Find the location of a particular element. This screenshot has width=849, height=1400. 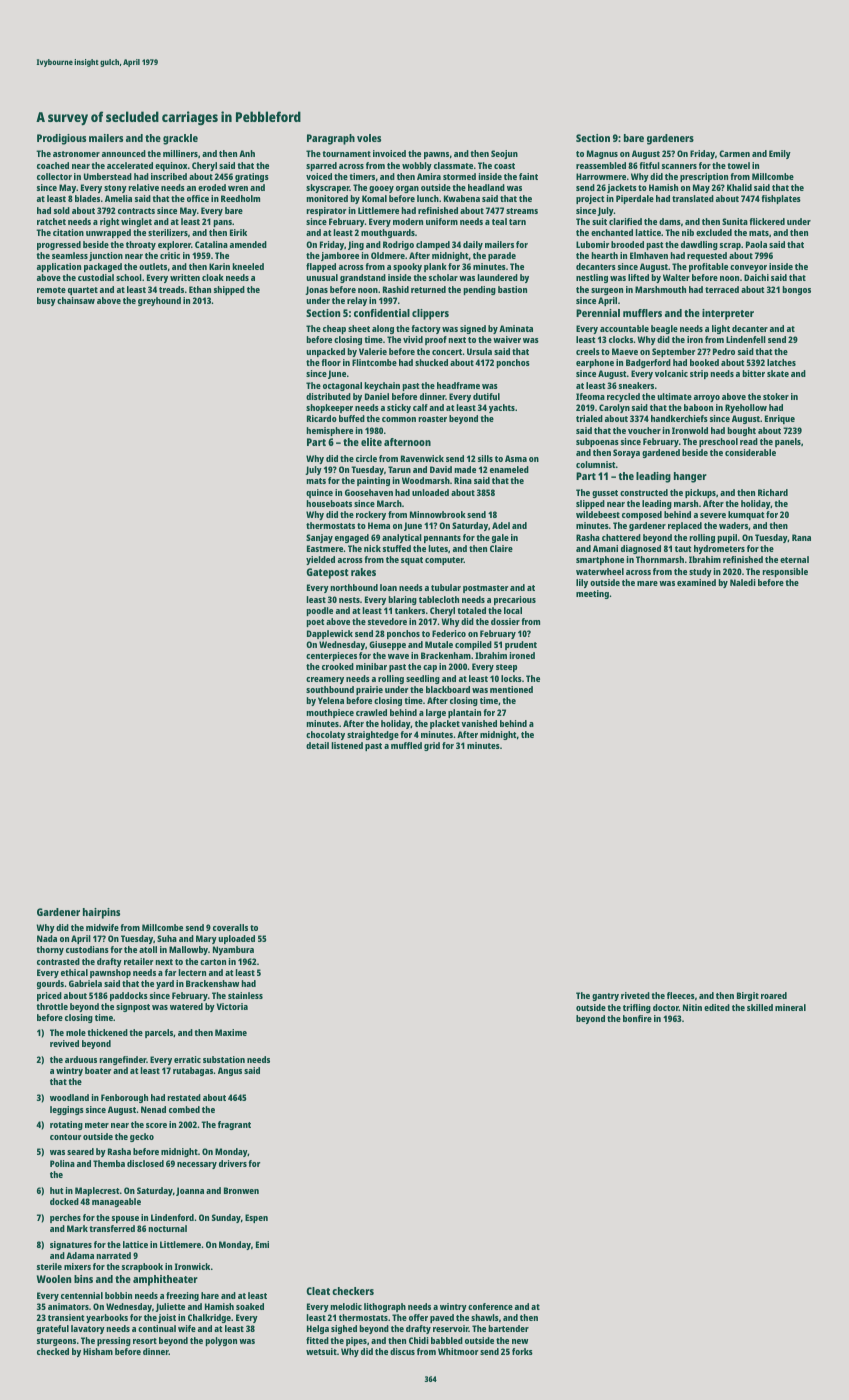

Fenborough is located at coordinates (124, 1098).
